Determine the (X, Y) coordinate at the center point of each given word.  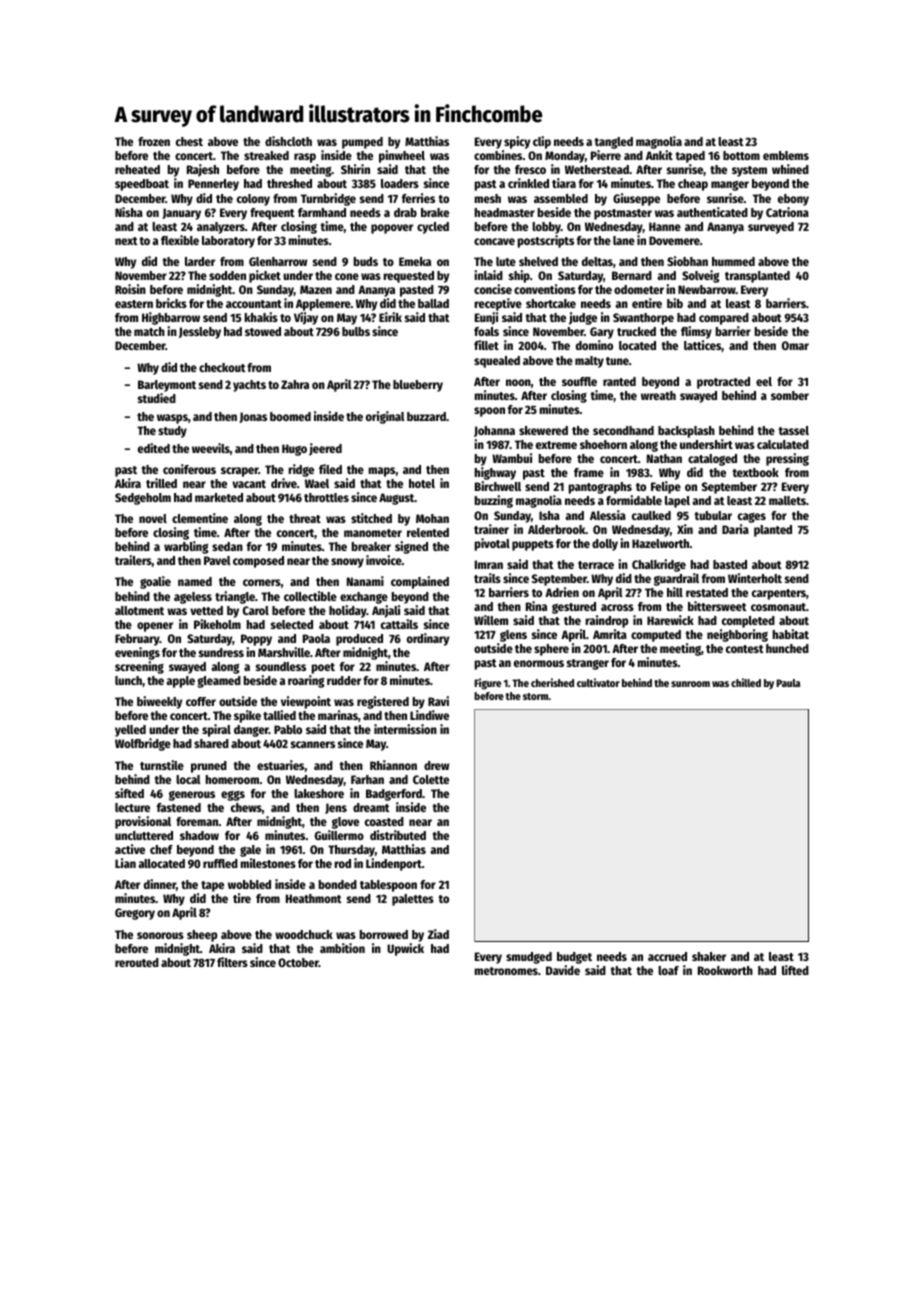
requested (409, 277)
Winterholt (755, 578)
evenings (137, 653)
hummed (733, 261)
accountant (254, 304)
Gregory (135, 914)
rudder (344, 680)
